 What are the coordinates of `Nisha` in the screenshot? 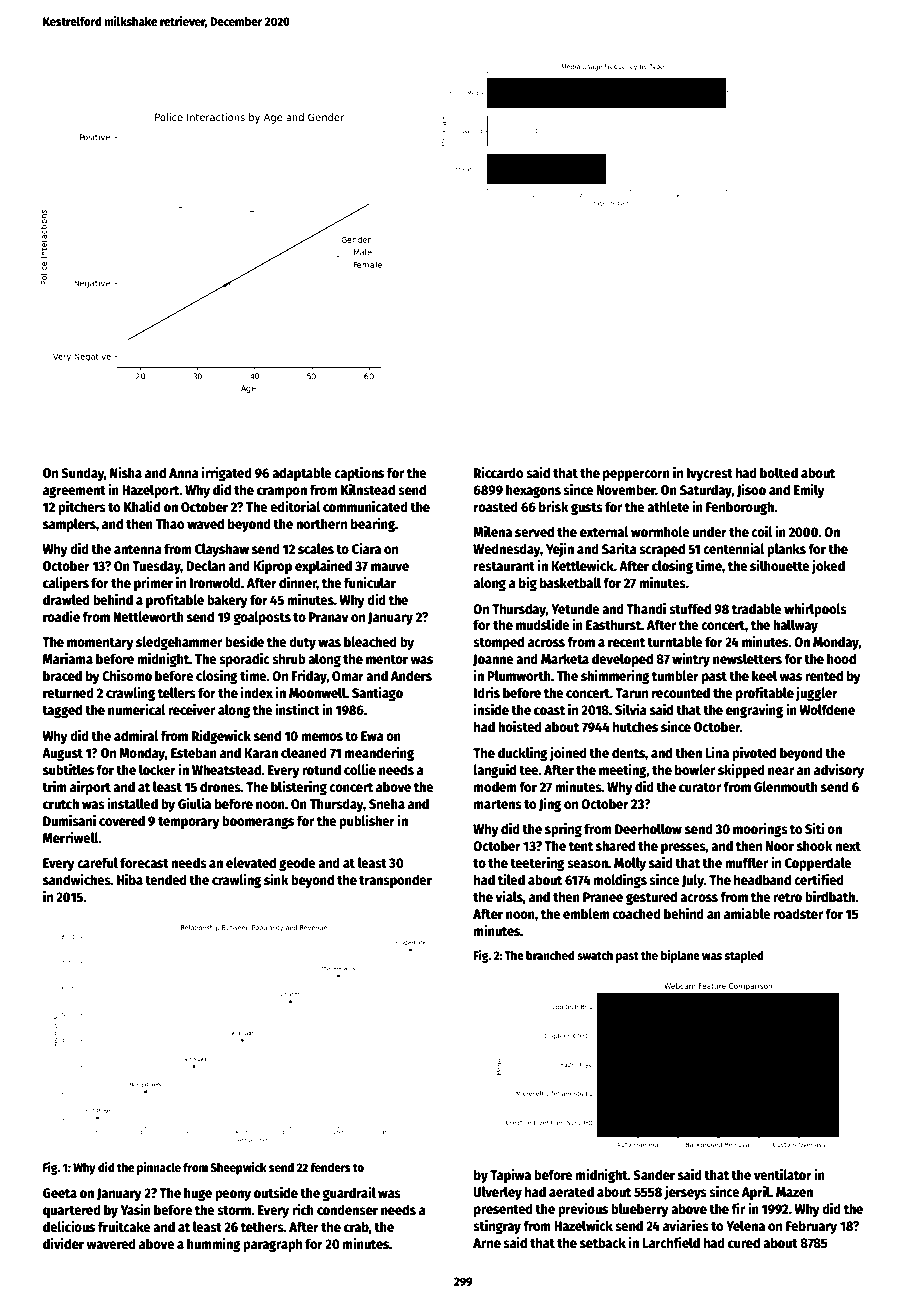 It's located at (126, 472).
